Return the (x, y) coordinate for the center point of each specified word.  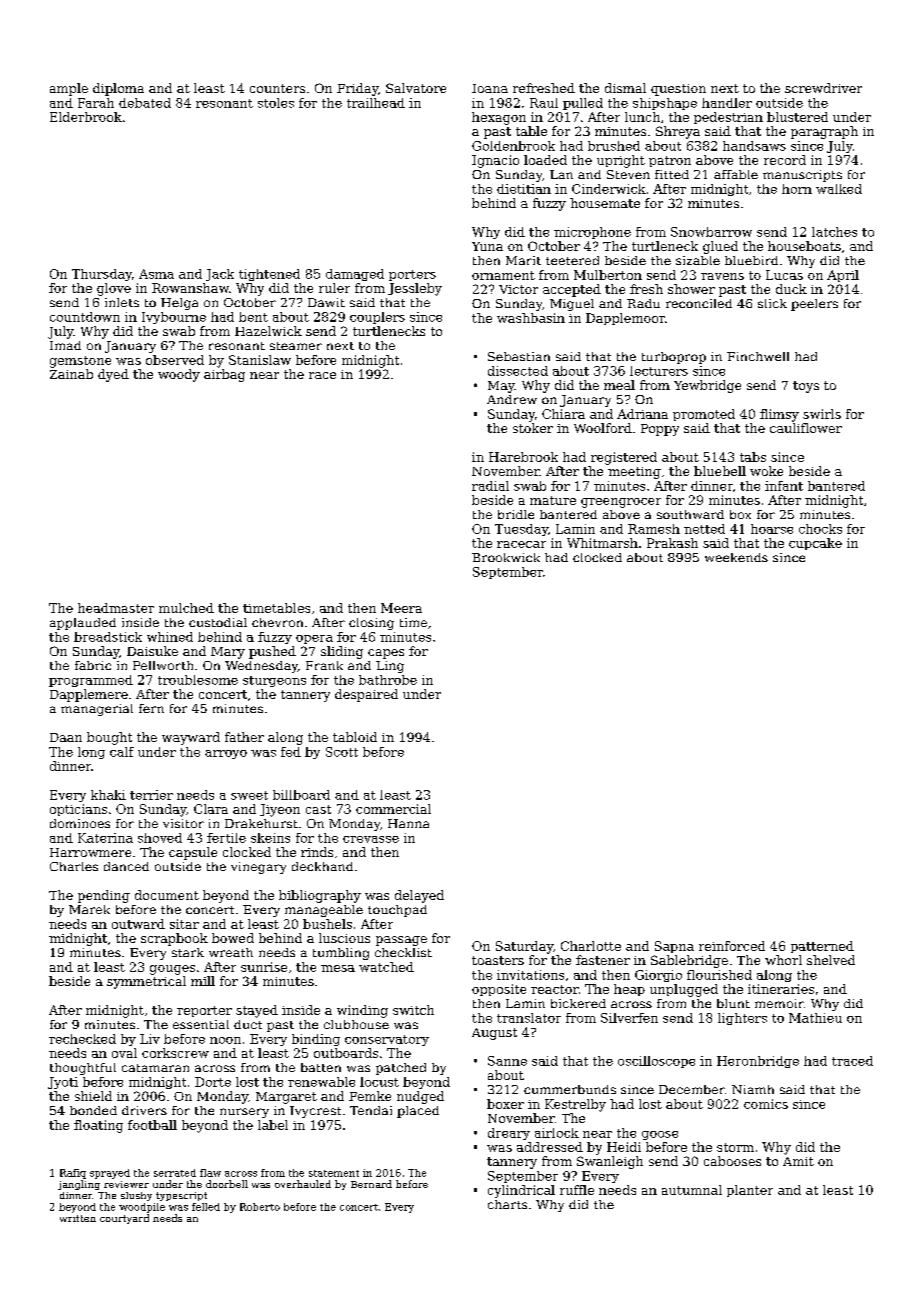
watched (386, 967)
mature (553, 500)
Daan (66, 737)
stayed (257, 1011)
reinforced (732, 946)
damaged (355, 275)
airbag (224, 375)
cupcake (815, 544)
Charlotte (591, 946)
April (843, 276)
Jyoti (63, 1083)
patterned (822, 947)
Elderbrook (86, 117)
